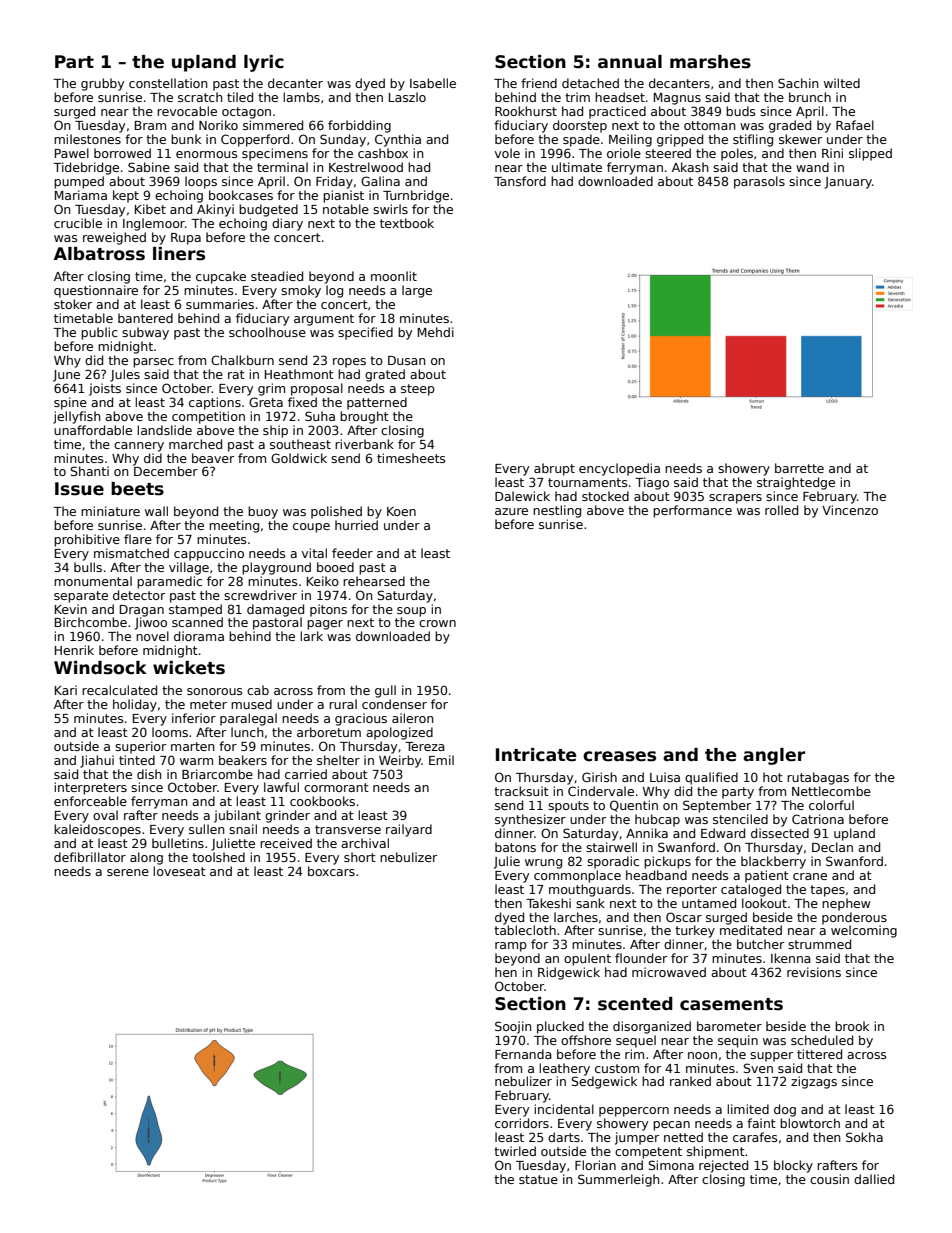  What do you see at coordinates (128, 872) in the page?
I see `serene` at bounding box center [128, 872].
